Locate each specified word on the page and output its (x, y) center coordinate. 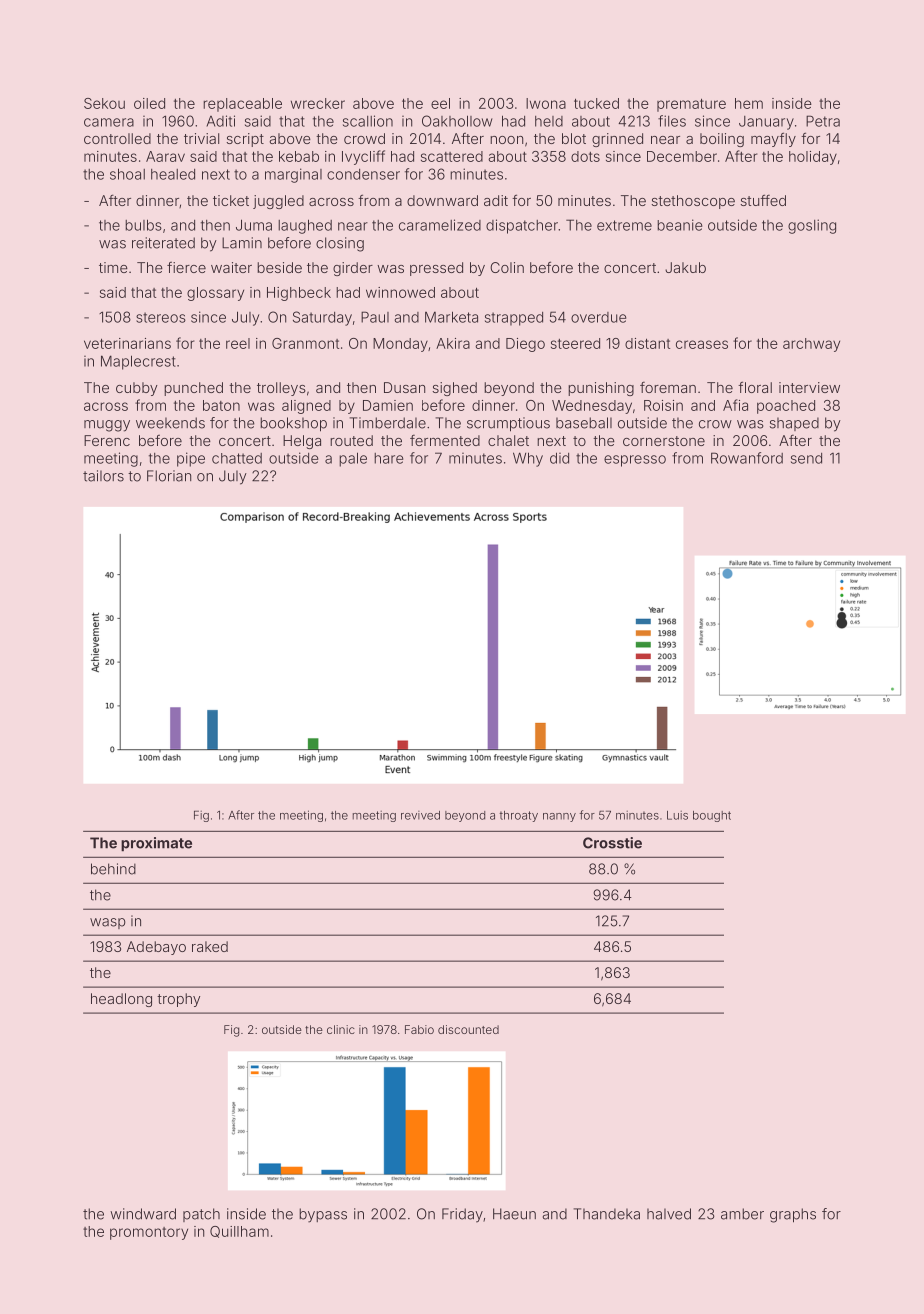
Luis (677, 815)
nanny (559, 817)
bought (712, 816)
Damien (388, 405)
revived (420, 815)
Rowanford (747, 458)
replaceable (242, 105)
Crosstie (612, 843)
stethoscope (693, 202)
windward (143, 1214)
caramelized (440, 225)
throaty (518, 816)
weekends (170, 423)
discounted (468, 1029)
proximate (156, 844)
